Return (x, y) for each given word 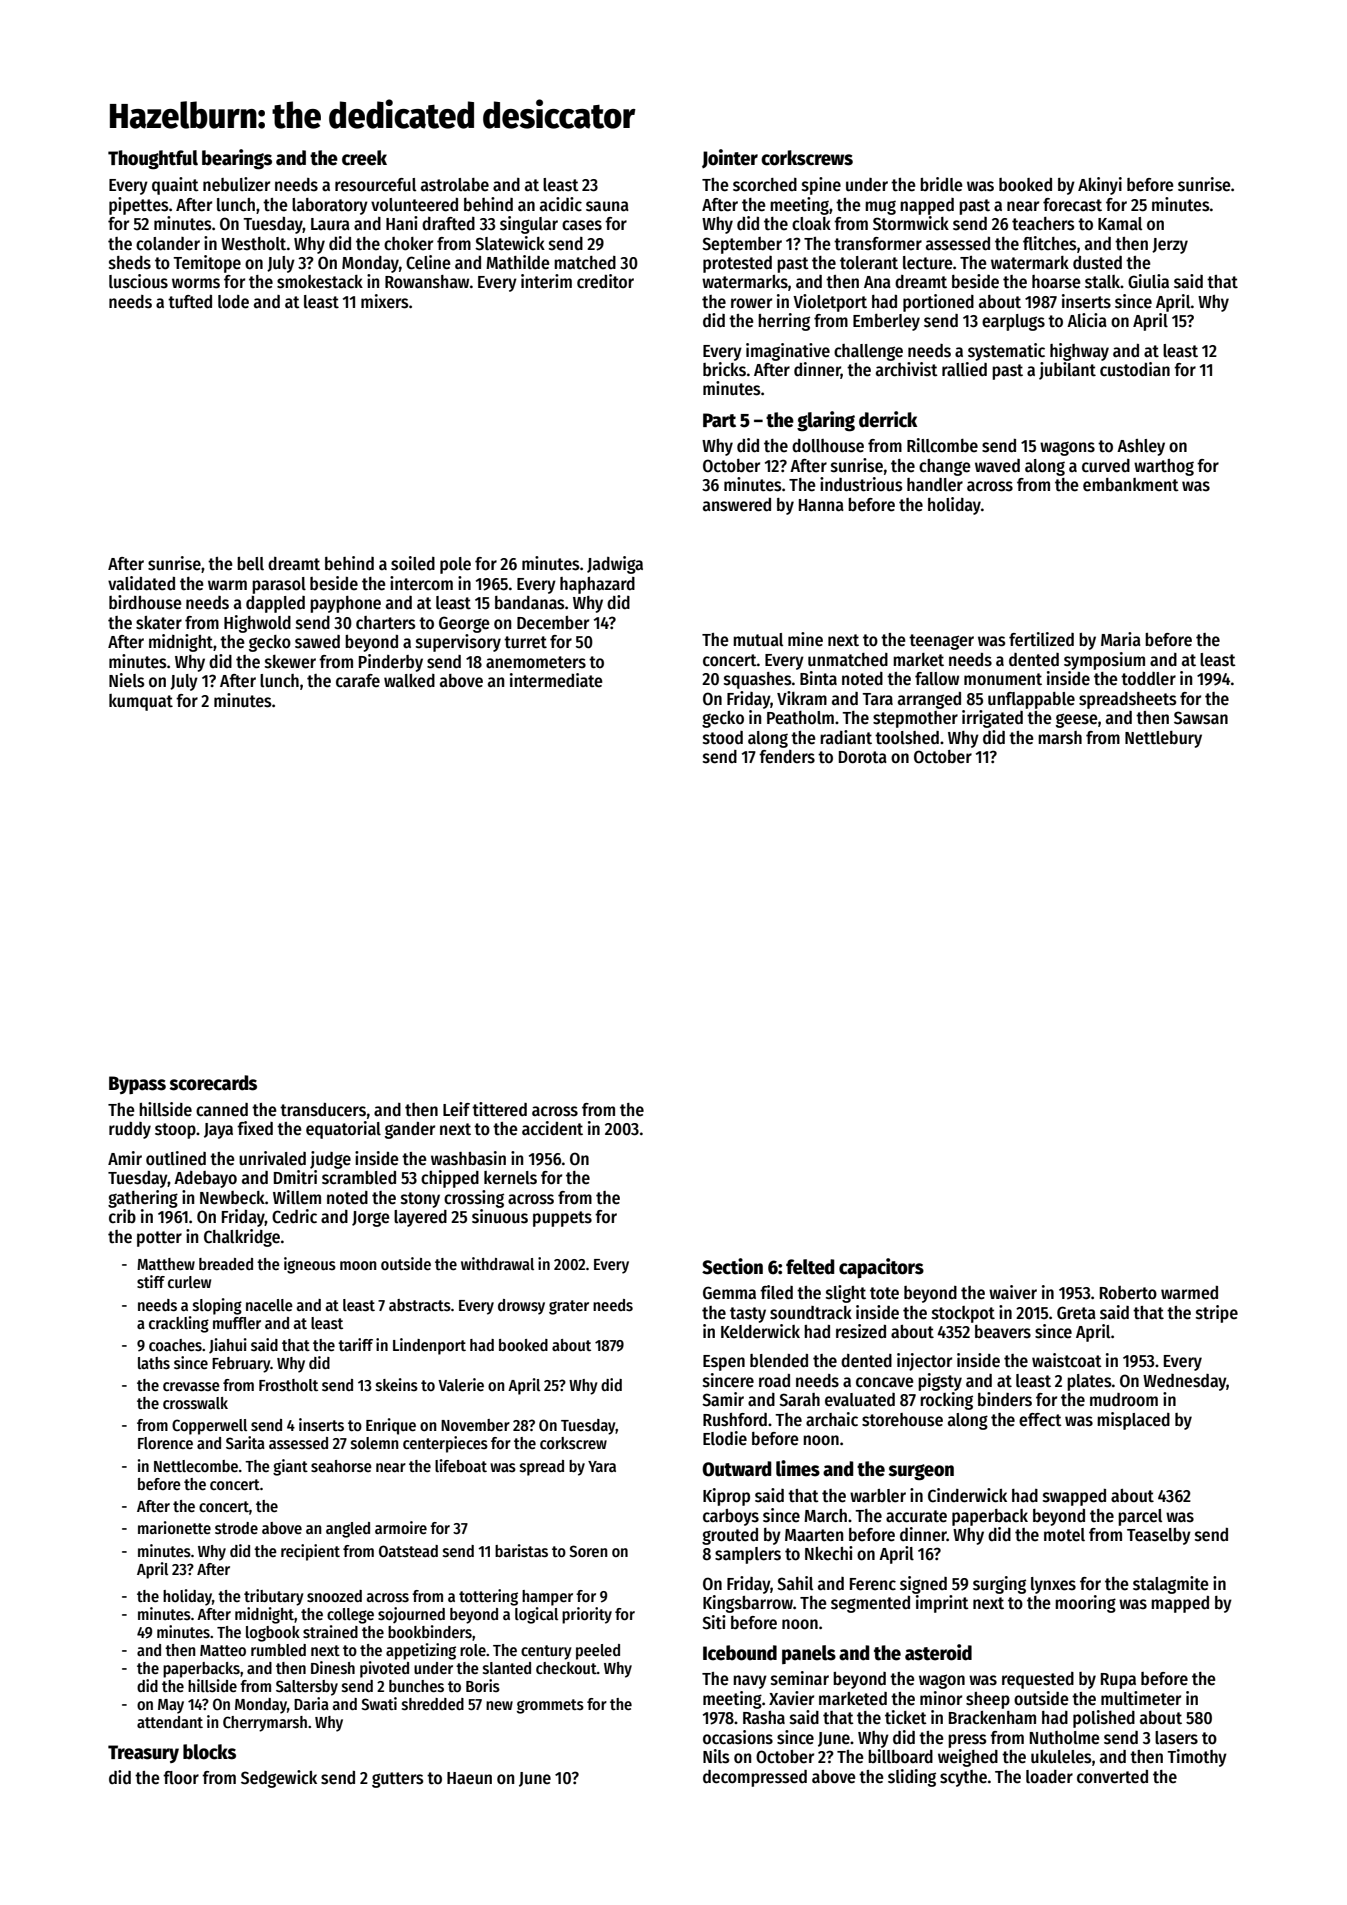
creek (364, 158)
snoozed (334, 1596)
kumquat (141, 702)
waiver (1013, 1292)
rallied (964, 369)
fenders (787, 757)
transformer (878, 244)
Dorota (863, 757)
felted (810, 1267)
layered (420, 1218)
